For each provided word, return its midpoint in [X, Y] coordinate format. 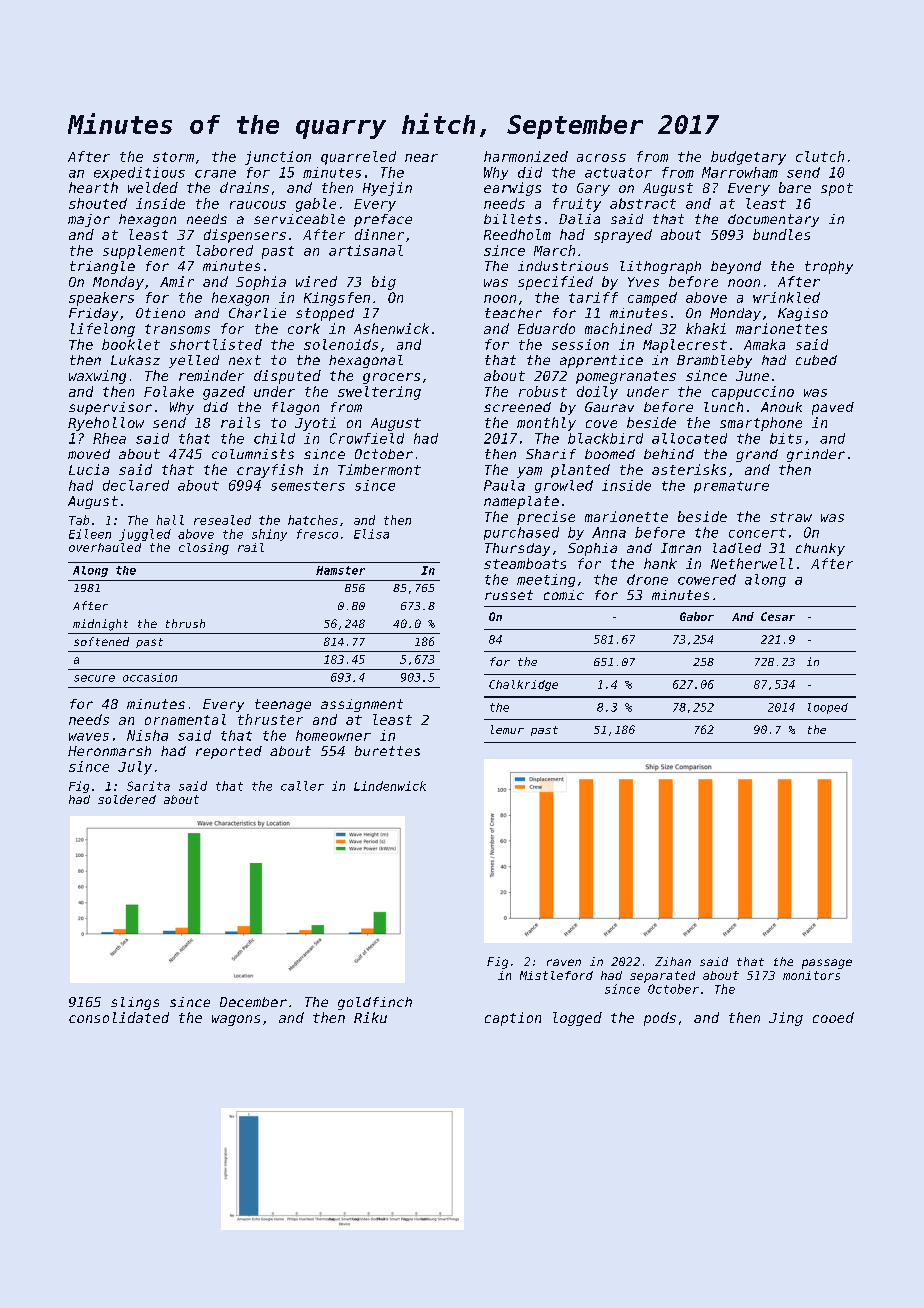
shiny [269, 535]
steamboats [525, 563]
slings [135, 1003]
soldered [127, 799]
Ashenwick [391, 328]
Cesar [778, 616]
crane [215, 174]
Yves [643, 282]
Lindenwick [390, 786]
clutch [820, 156]
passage [827, 964]
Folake [169, 391]
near [421, 158]
